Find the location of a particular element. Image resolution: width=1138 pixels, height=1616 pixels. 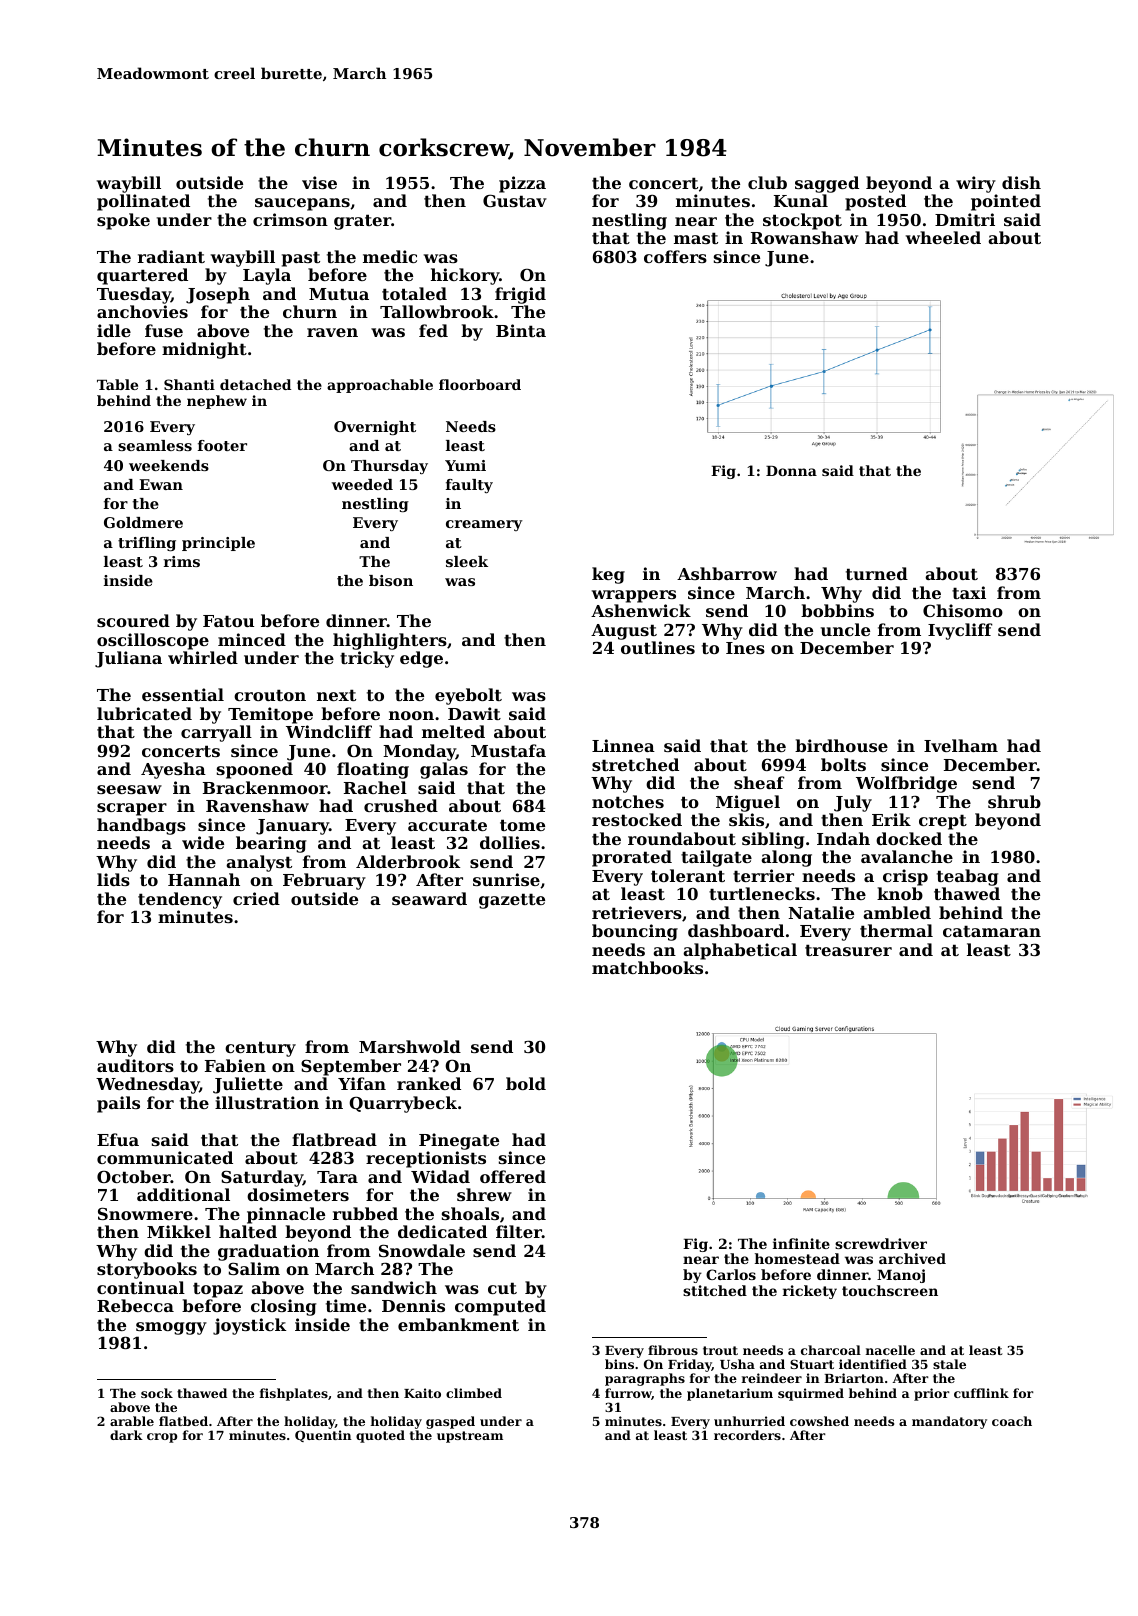

Juliana is located at coordinates (128, 659).
